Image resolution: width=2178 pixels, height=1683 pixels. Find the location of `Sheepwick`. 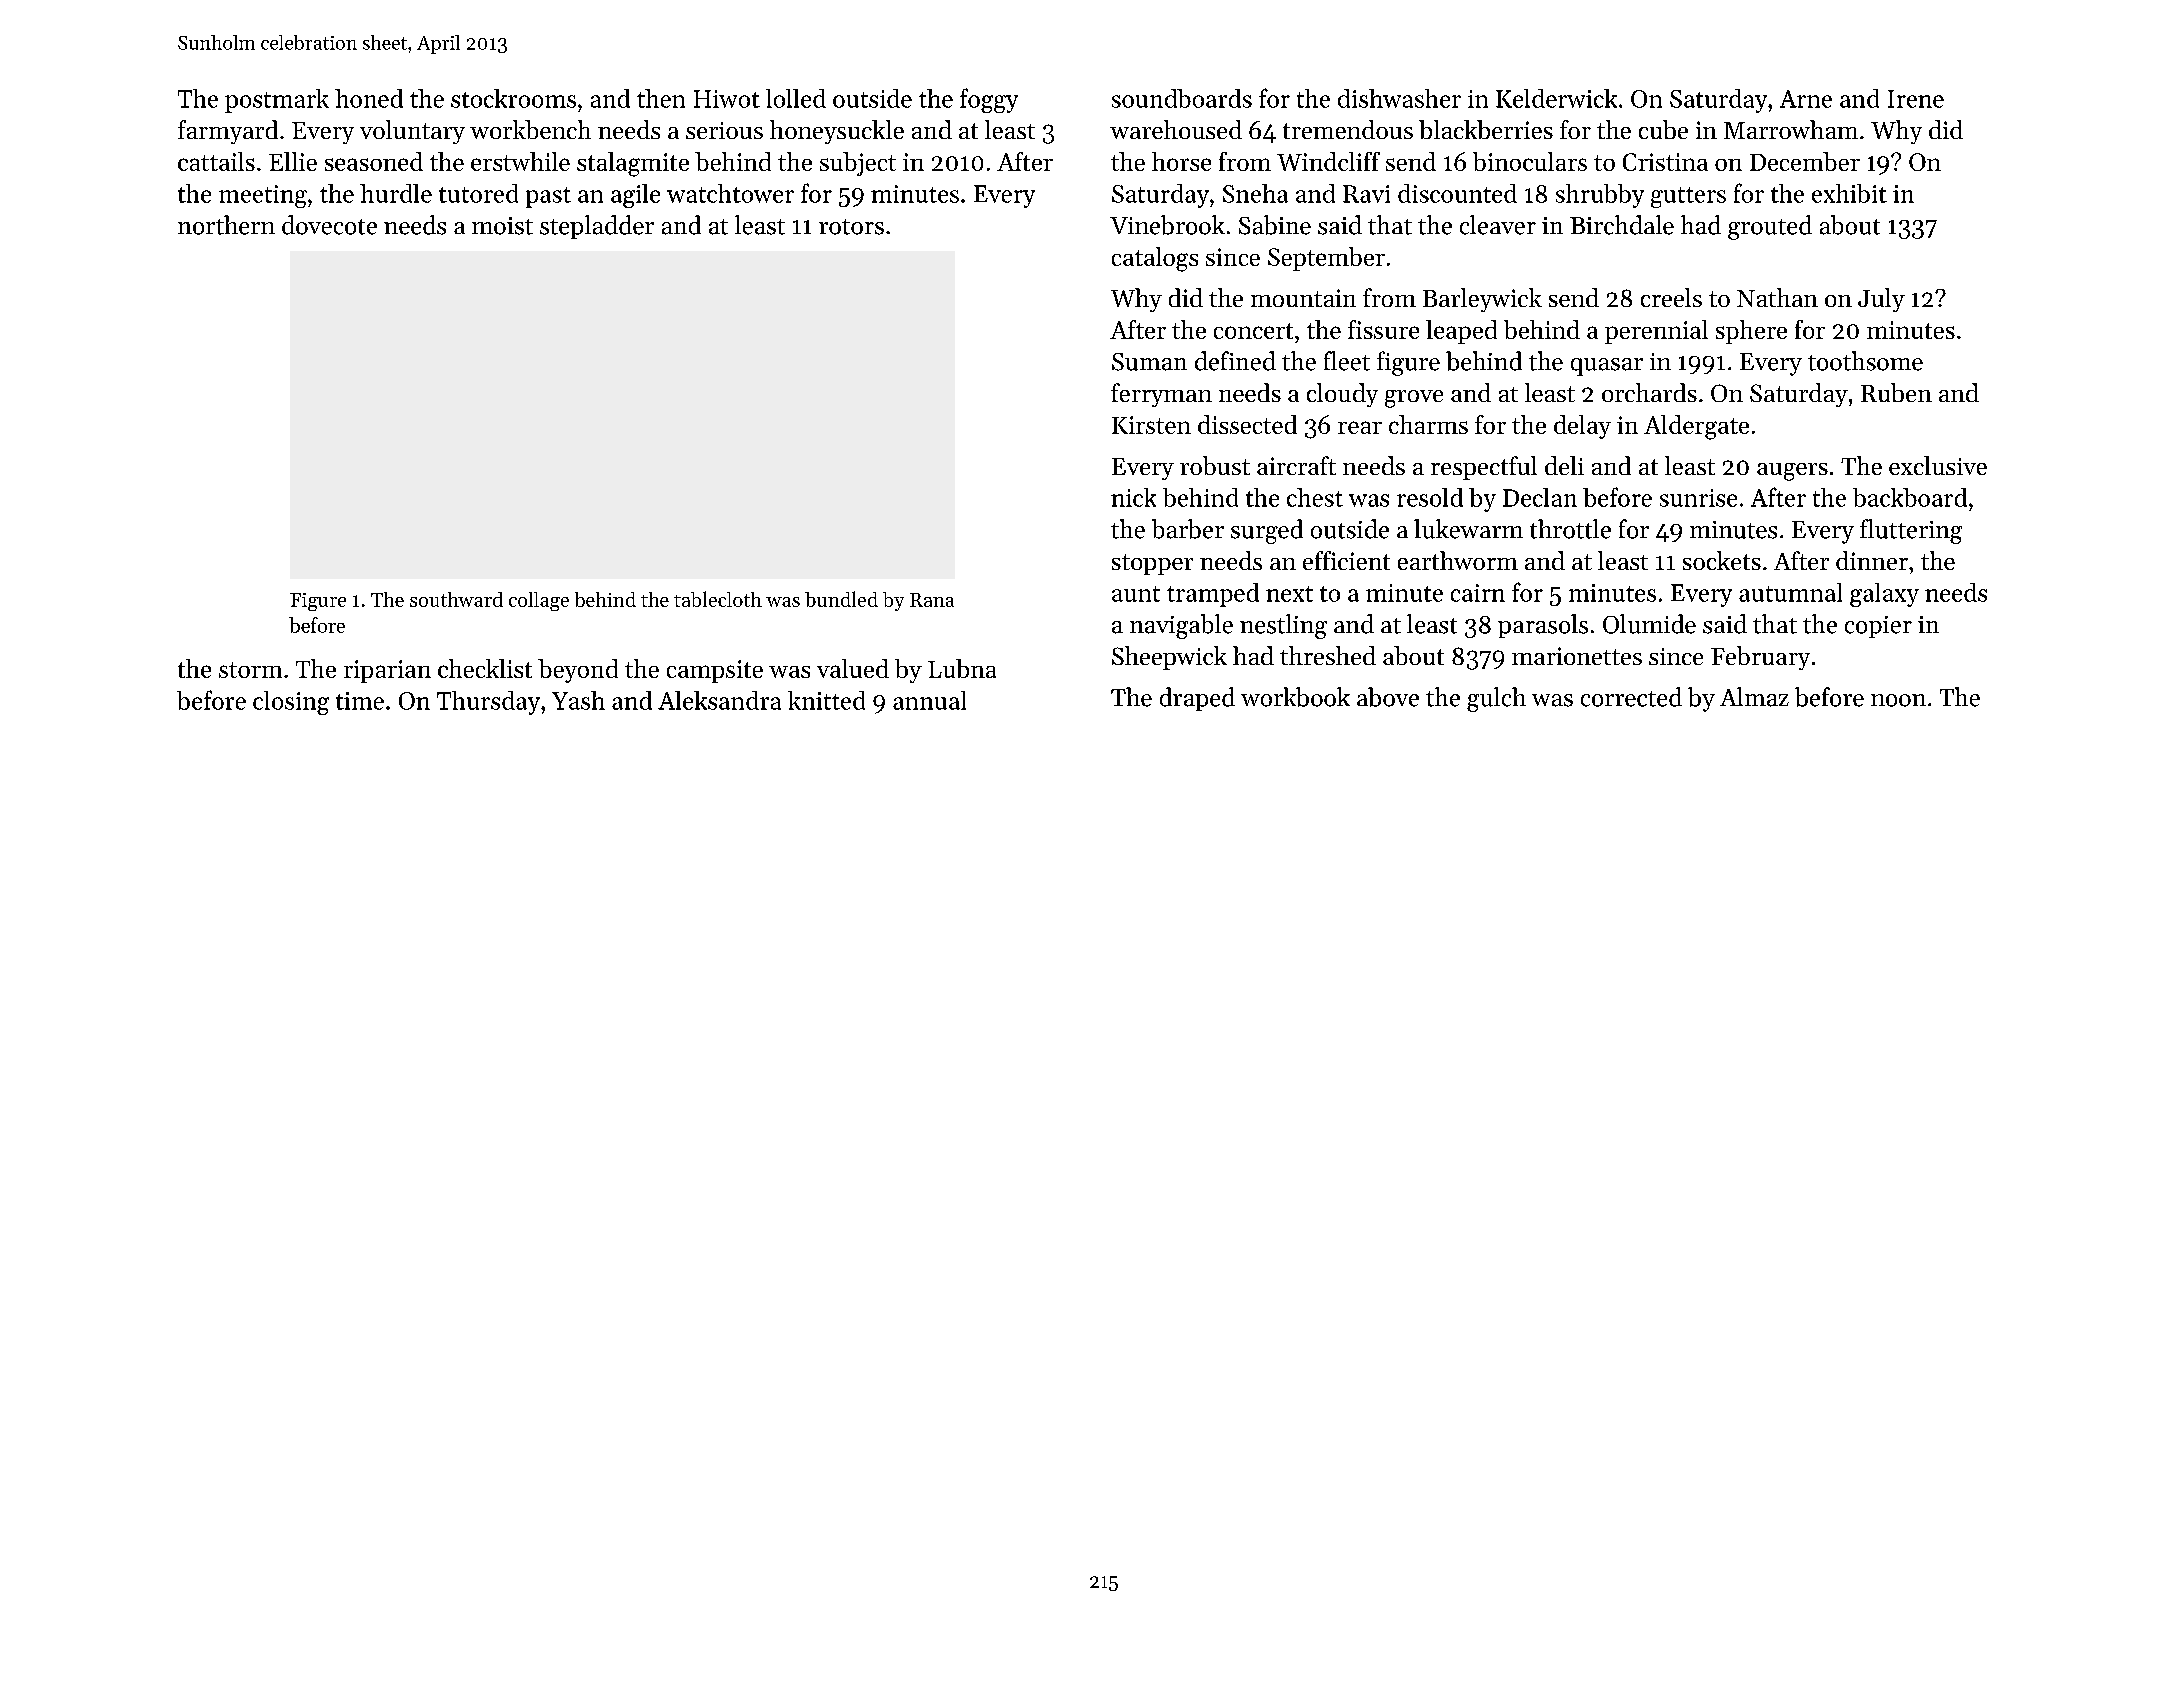

Sheepwick is located at coordinates (1169, 658).
